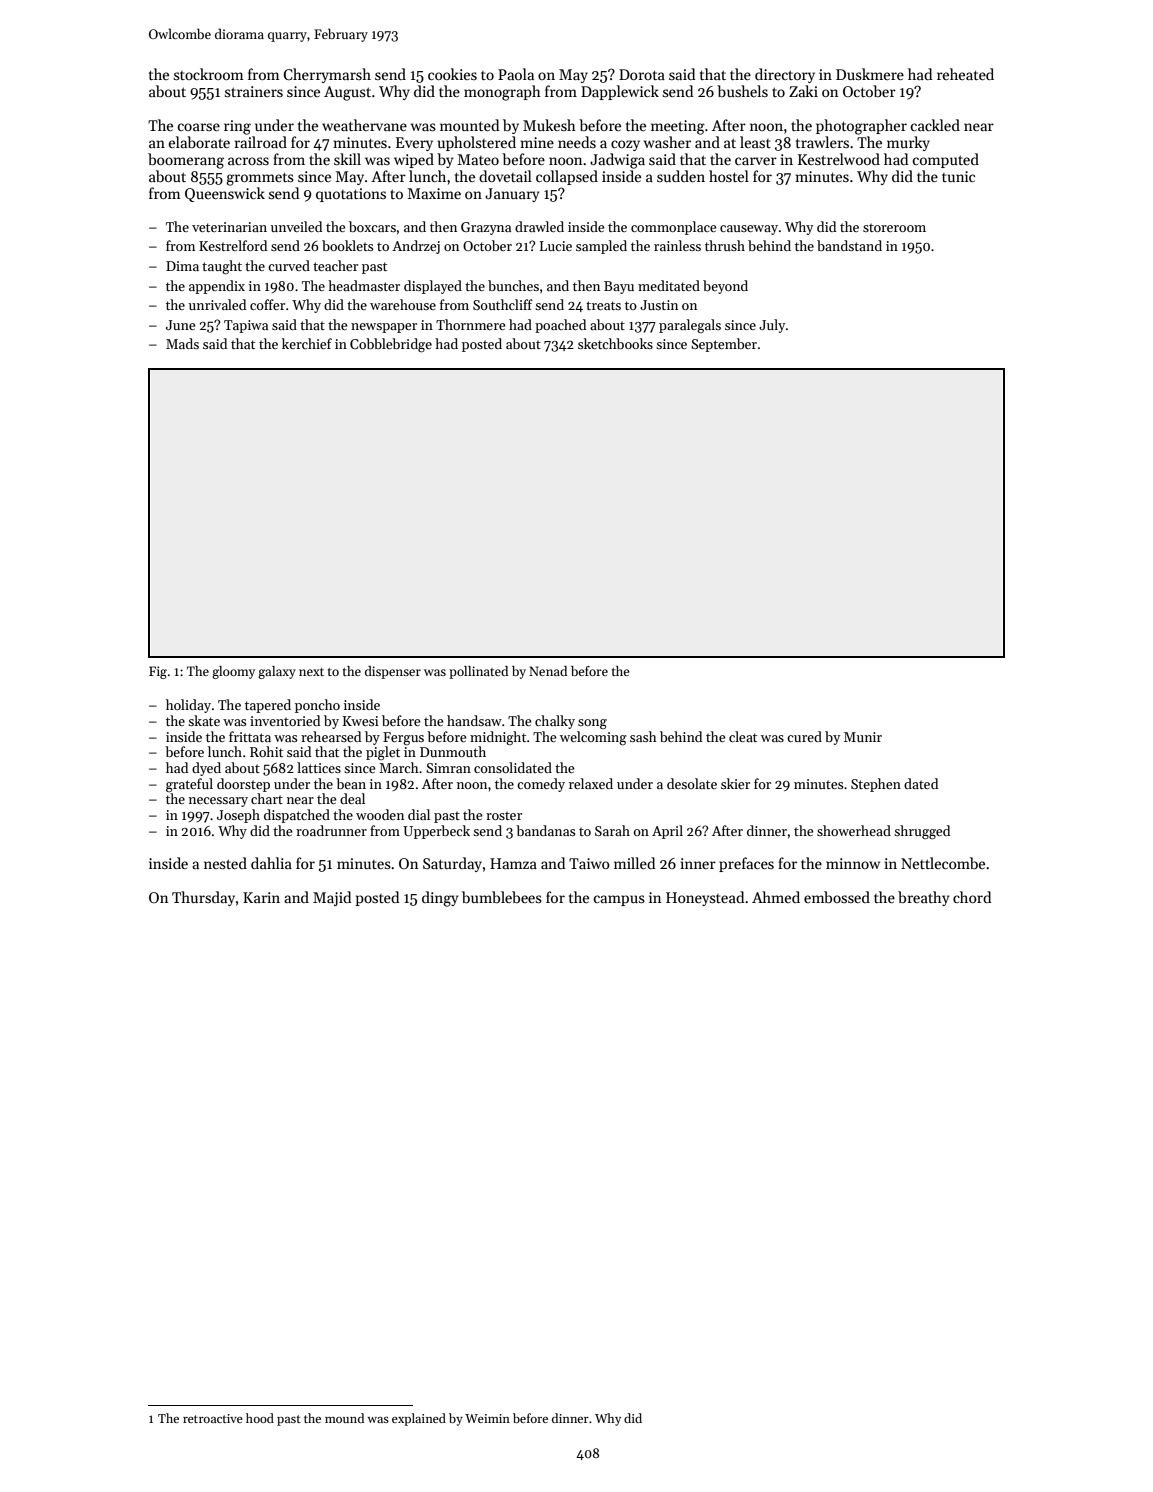 This screenshot has height=1492, width=1153. What do you see at coordinates (209, 74) in the screenshot?
I see `stockroom` at bounding box center [209, 74].
